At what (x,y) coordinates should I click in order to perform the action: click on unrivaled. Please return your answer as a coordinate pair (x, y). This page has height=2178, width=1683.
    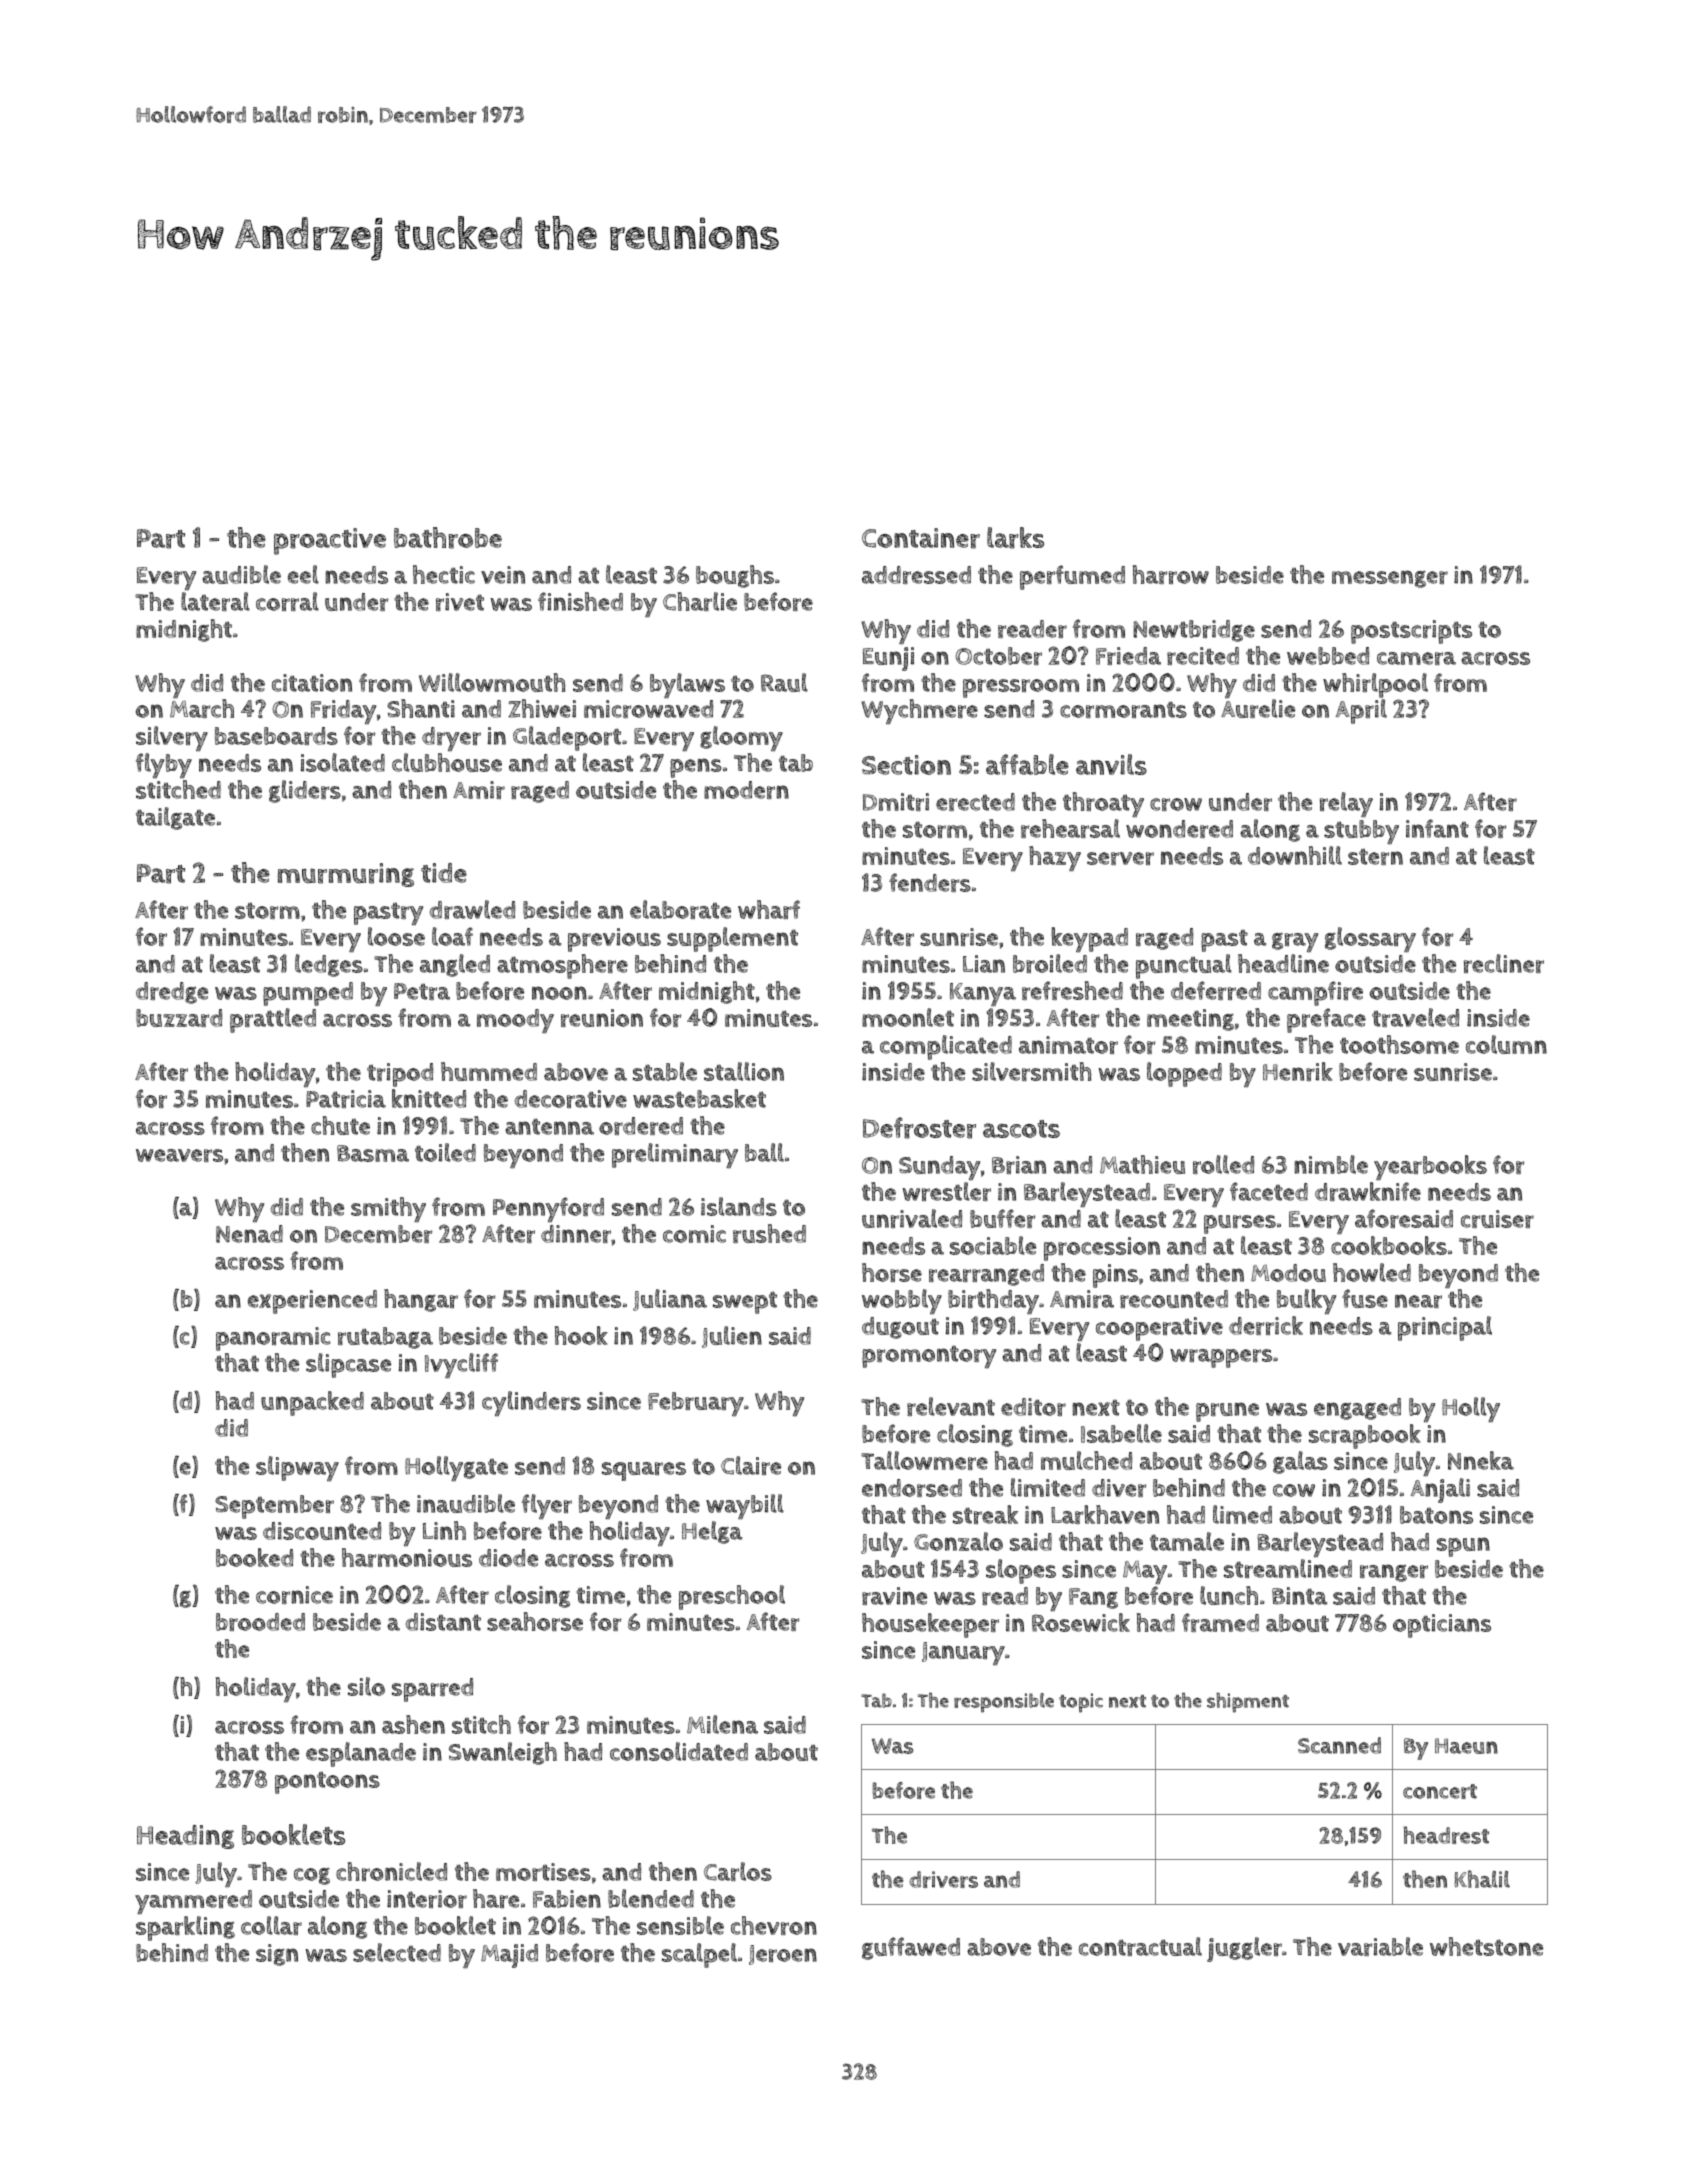
    Looking at the image, I should click on (912, 1218).
